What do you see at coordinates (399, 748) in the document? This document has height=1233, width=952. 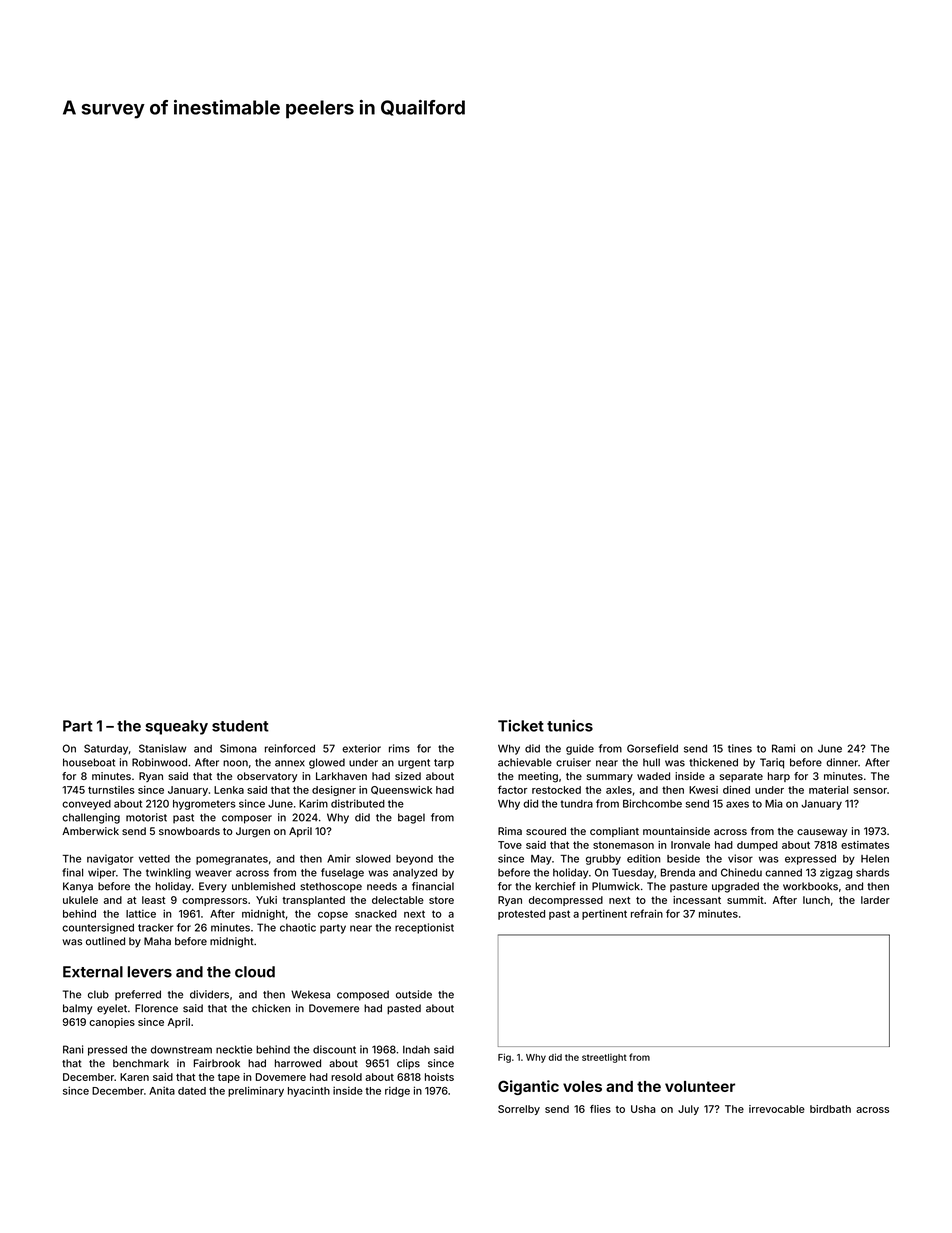 I see `rims` at bounding box center [399, 748].
